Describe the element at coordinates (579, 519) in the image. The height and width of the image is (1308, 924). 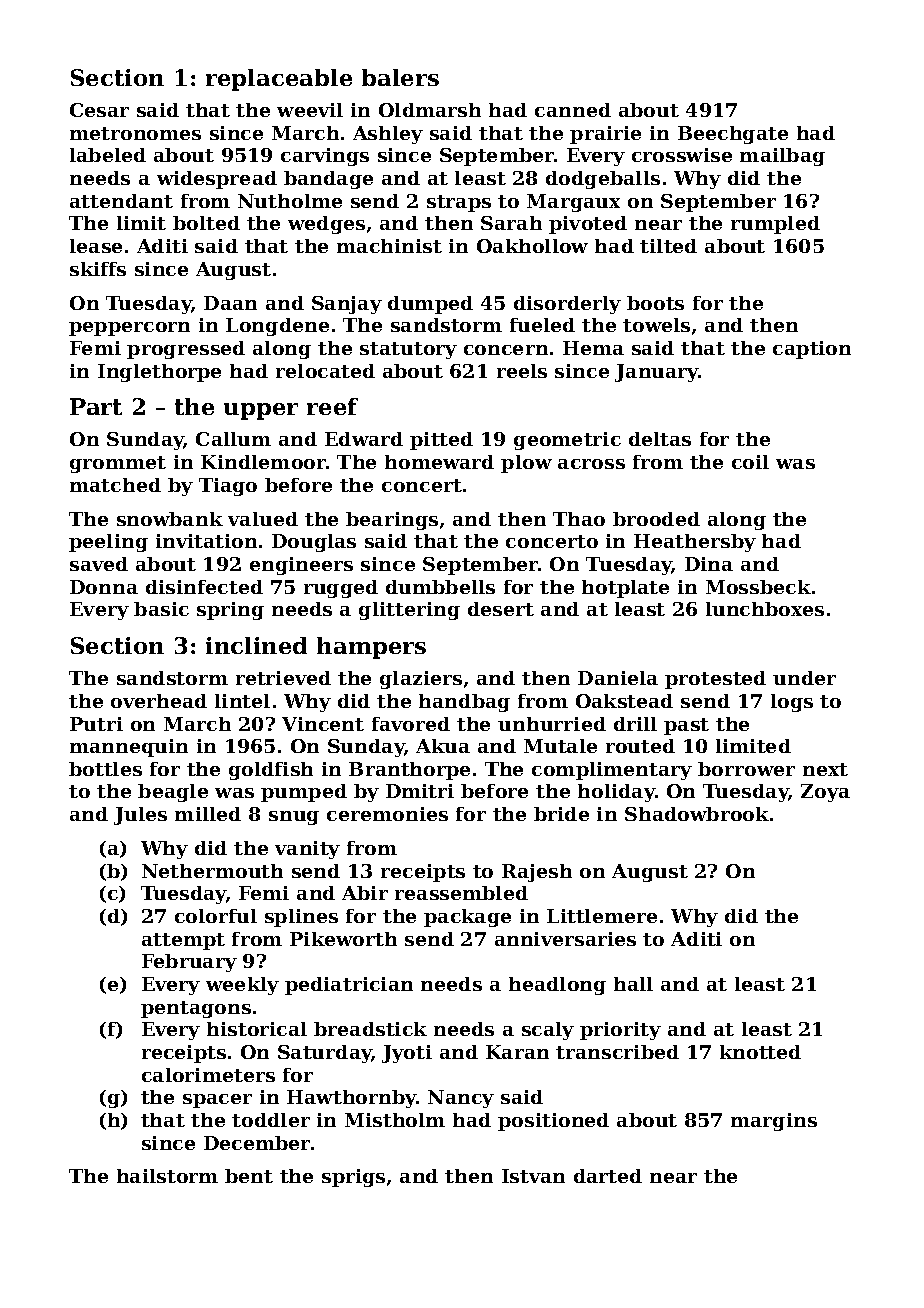
I see `Thao` at that location.
